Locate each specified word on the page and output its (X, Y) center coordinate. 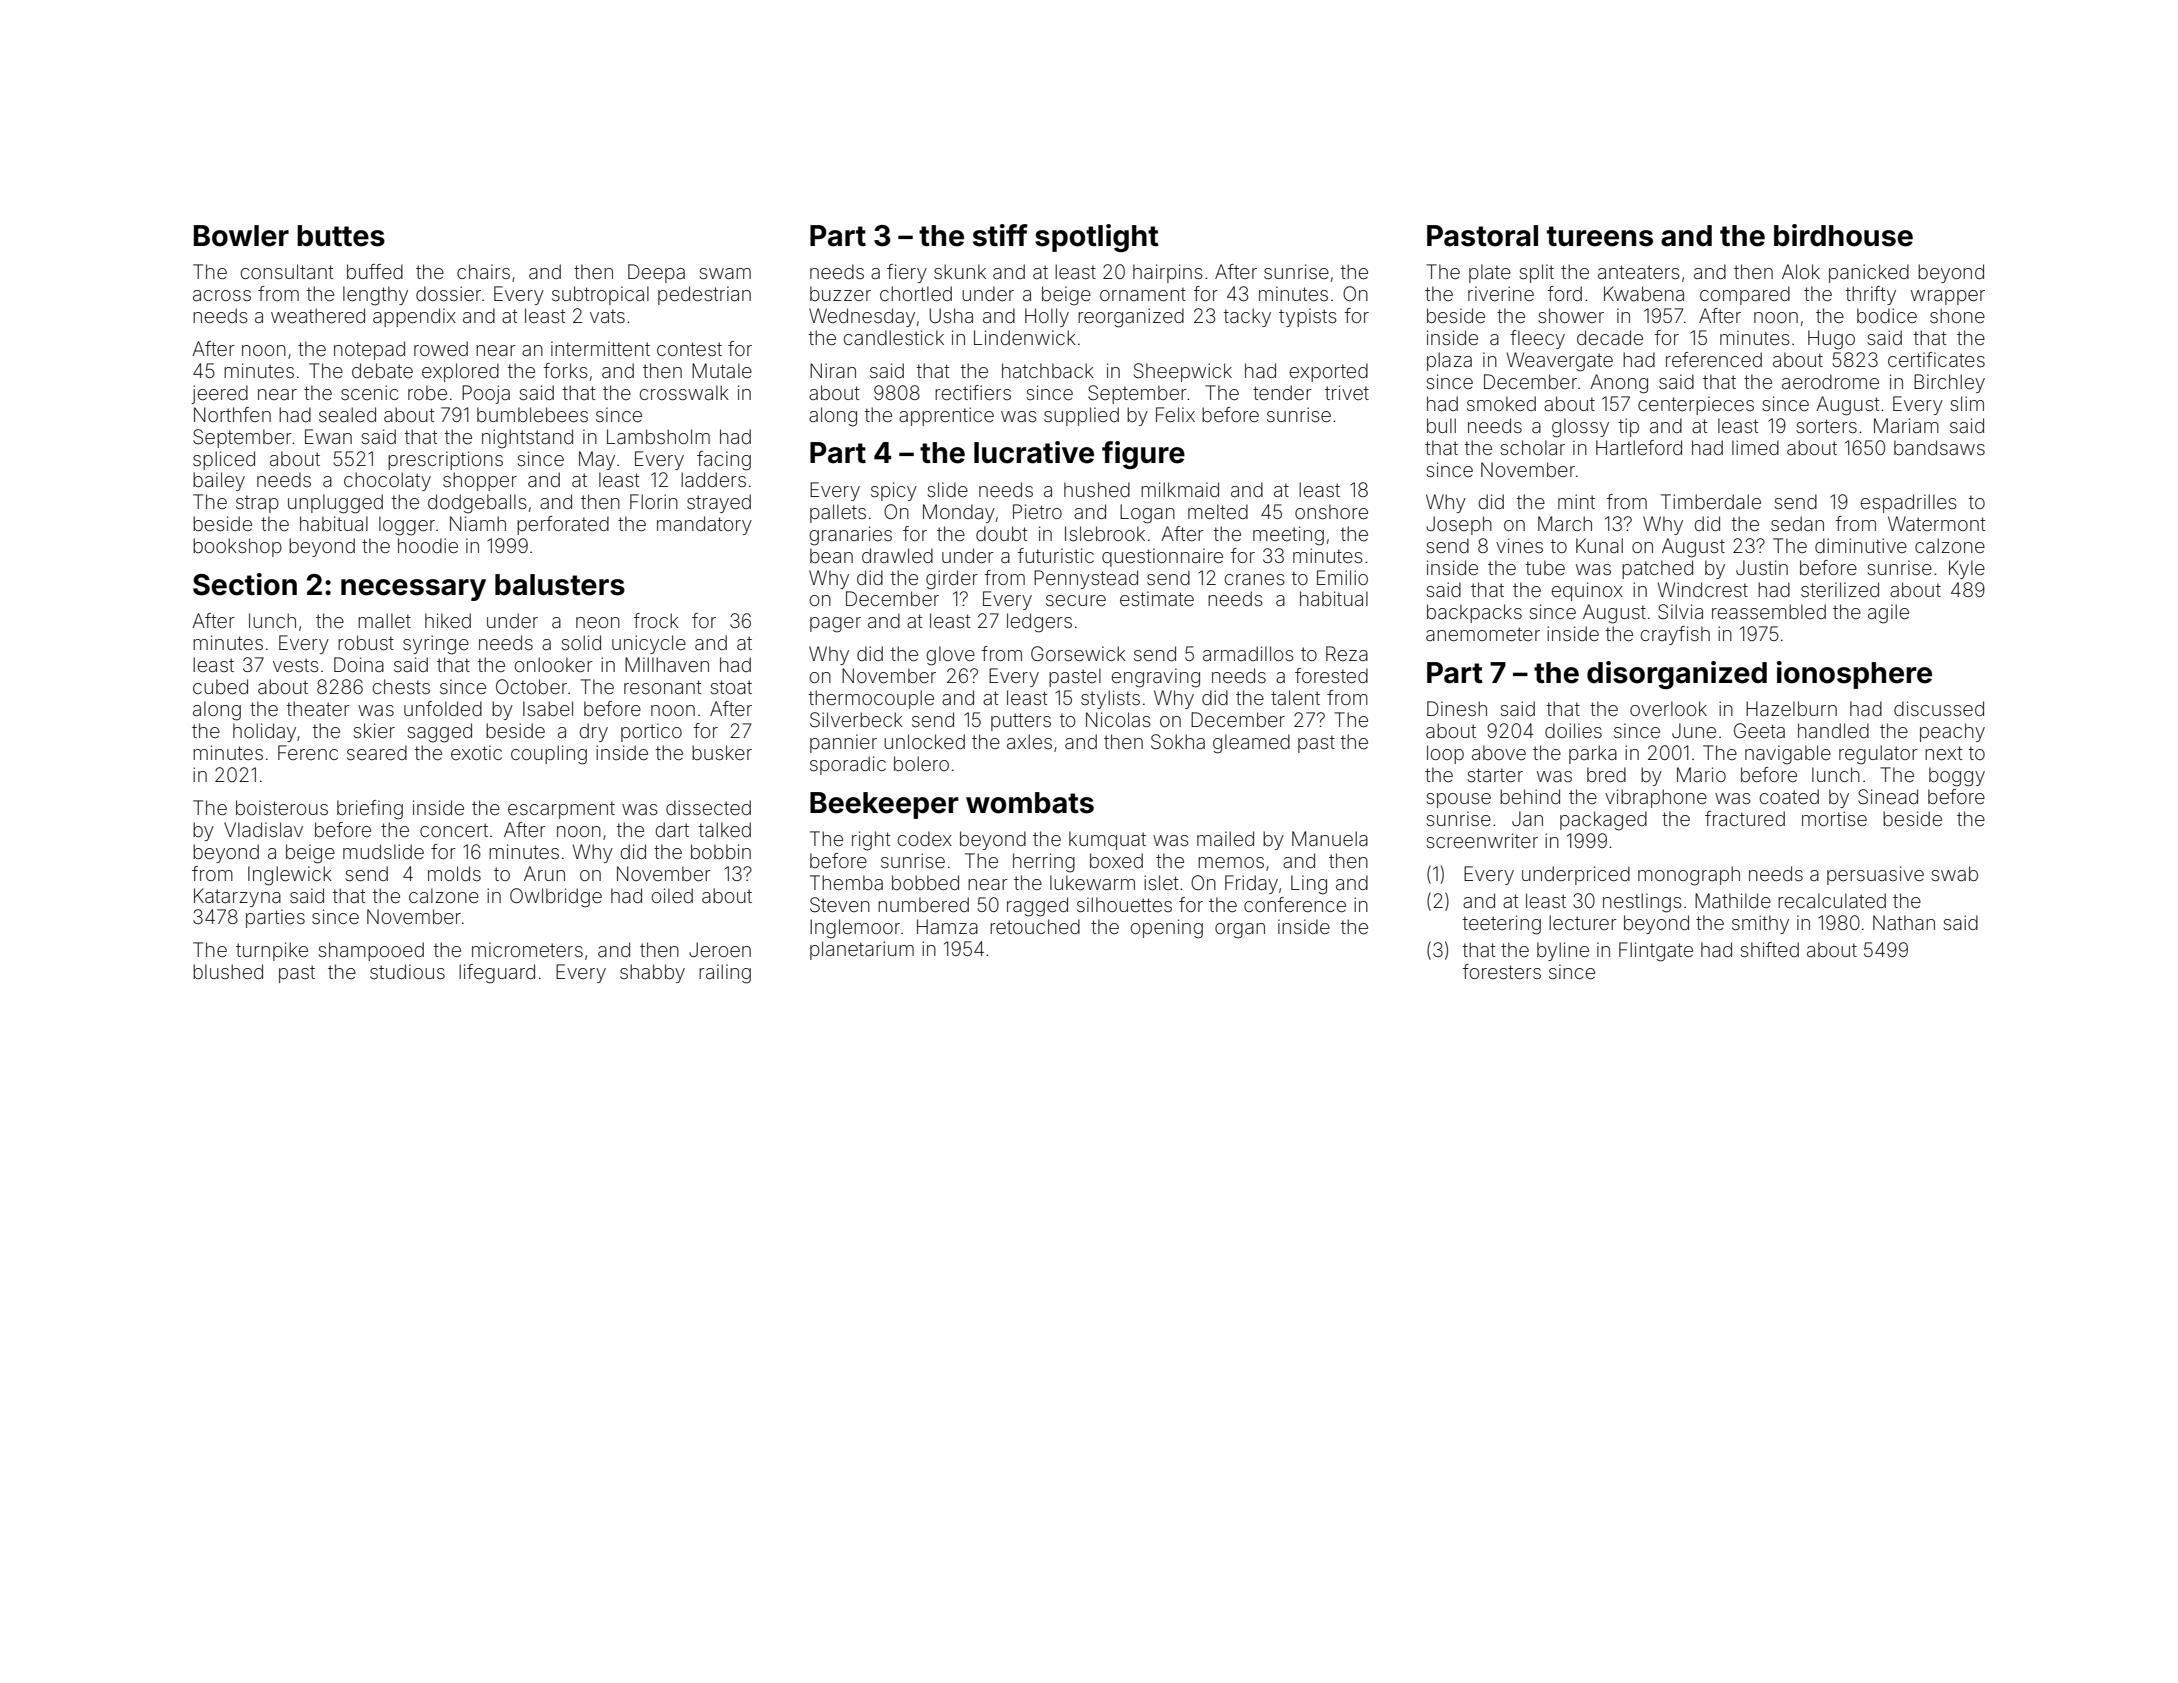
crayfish (1675, 635)
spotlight (1097, 238)
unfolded (443, 708)
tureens (1600, 236)
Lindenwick (1025, 337)
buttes (341, 236)
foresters (1502, 971)
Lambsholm (658, 436)
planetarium (862, 950)
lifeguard (497, 974)
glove (950, 656)
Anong (1619, 384)
